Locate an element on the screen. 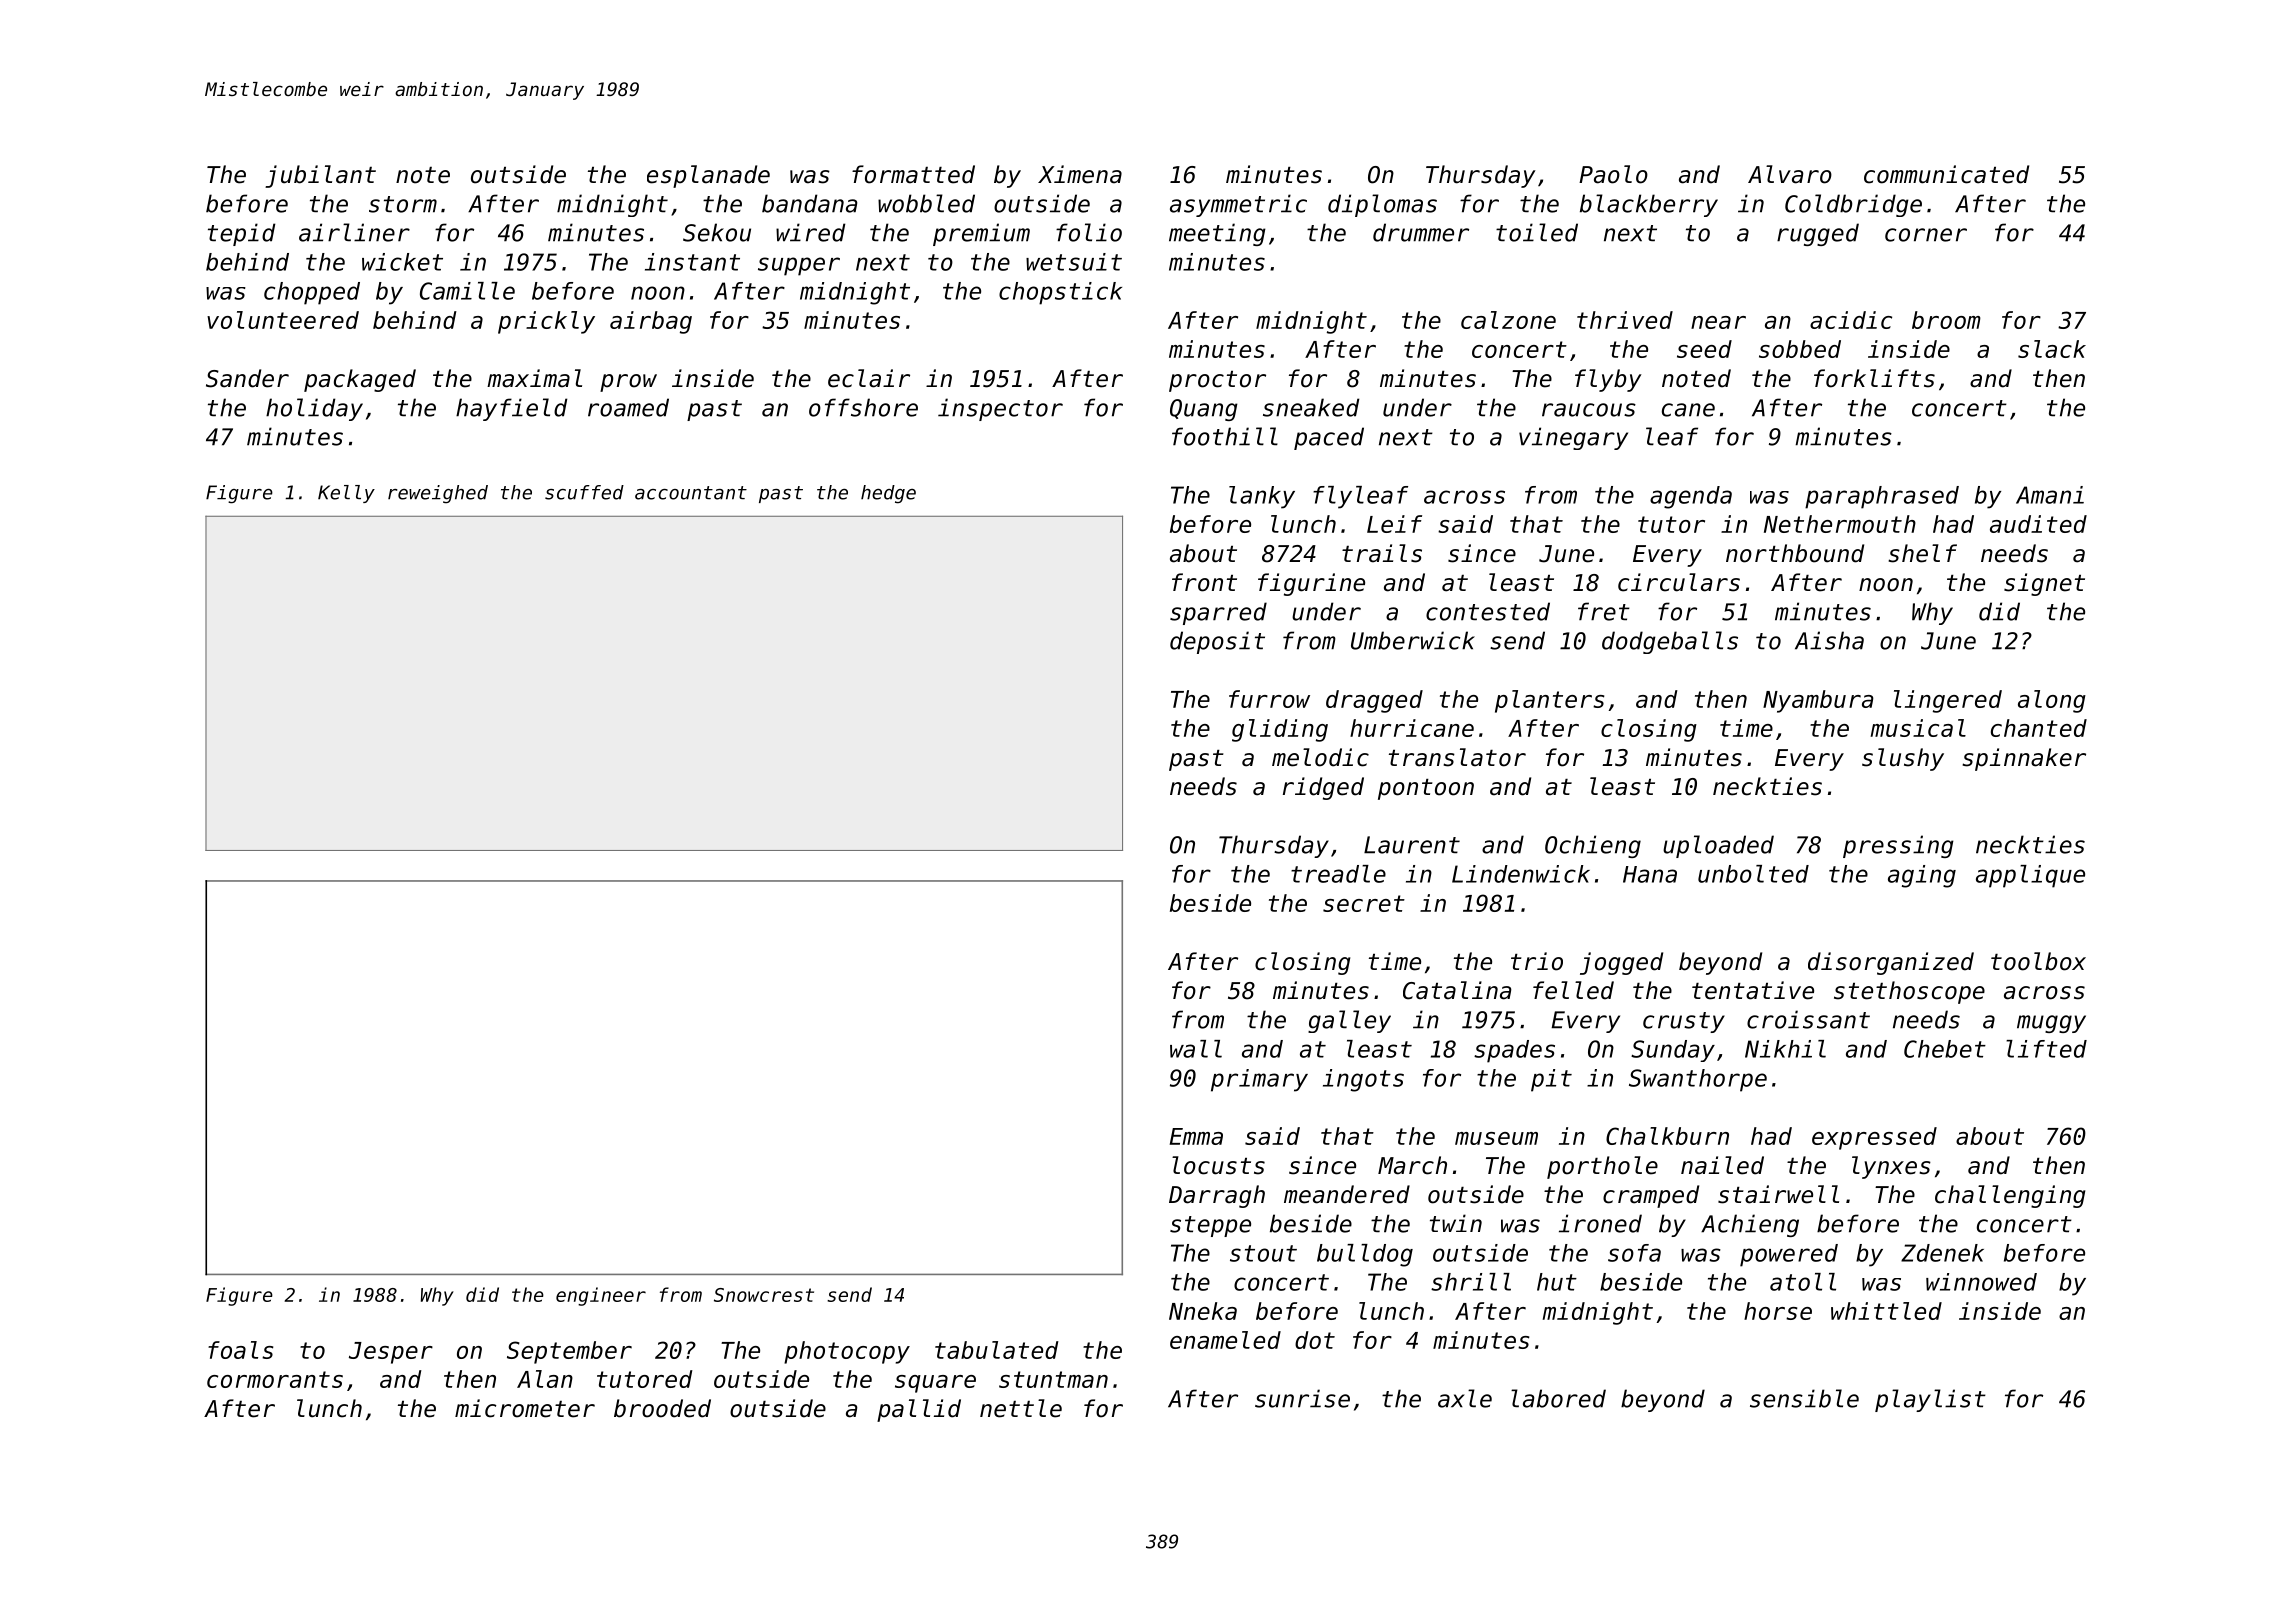 This screenshot has height=1620, width=2292. hut is located at coordinates (1557, 1282).
